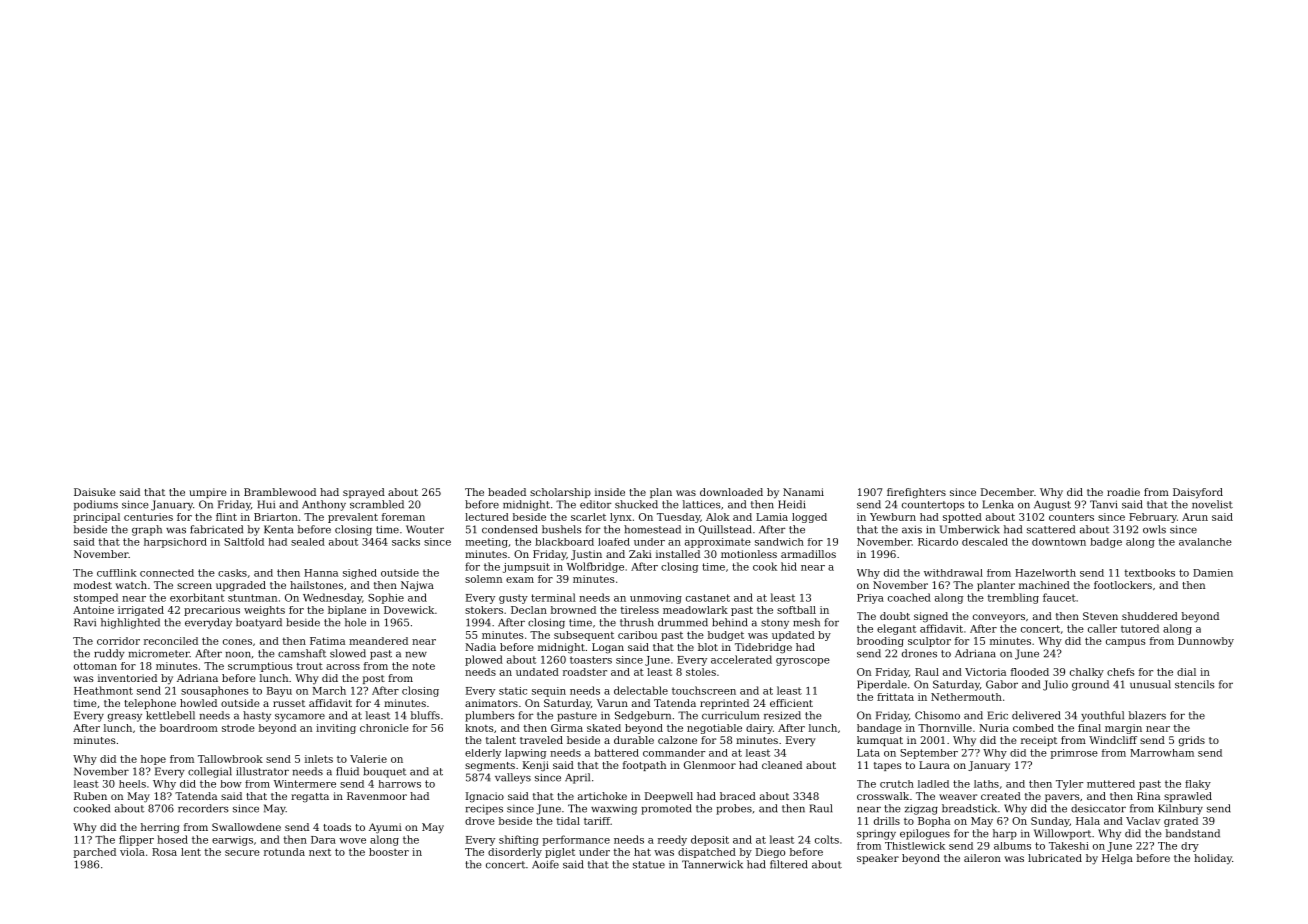  What do you see at coordinates (147, 530) in the screenshot?
I see `graph` at bounding box center [147, 530].
